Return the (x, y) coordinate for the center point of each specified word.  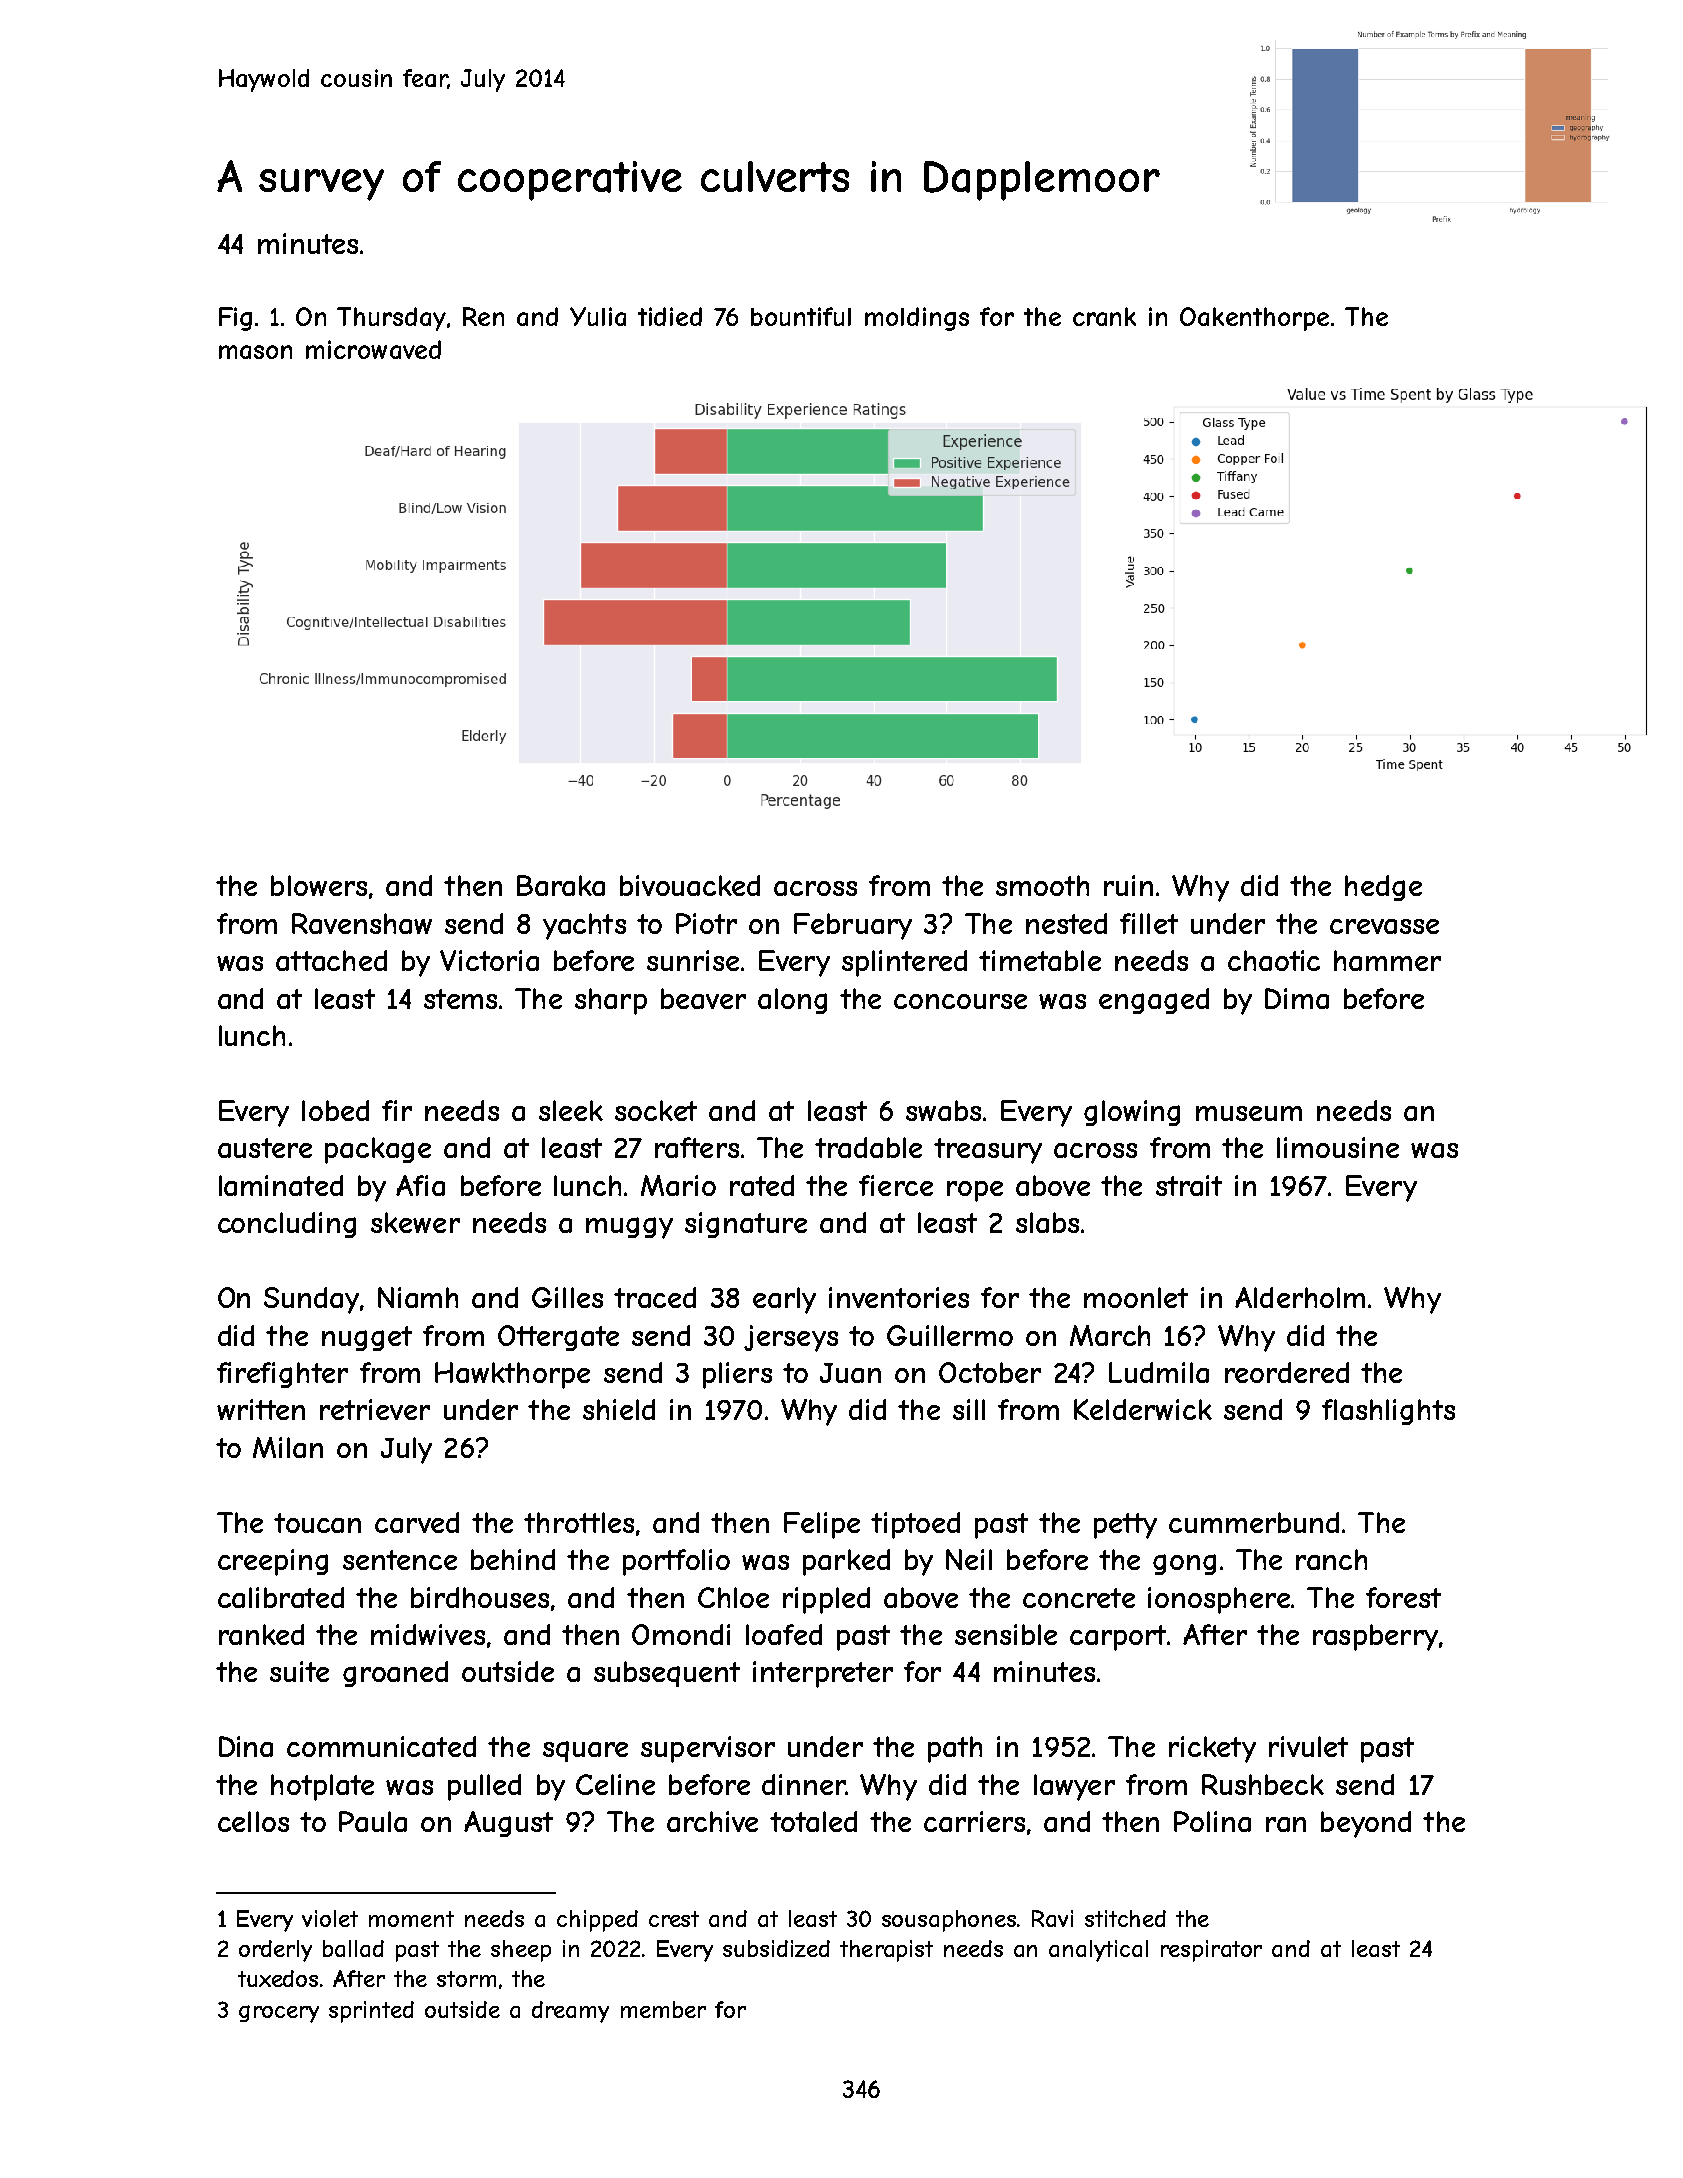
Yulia (598, 316)
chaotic (1274, 960)
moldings (917, 319)
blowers (319, 885)
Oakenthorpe (1254, 319)
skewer (415, 1222)
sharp (611, 1001)
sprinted (371, 2012)
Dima (1297, 998)
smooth (1042, 885)
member (663, 2009)
